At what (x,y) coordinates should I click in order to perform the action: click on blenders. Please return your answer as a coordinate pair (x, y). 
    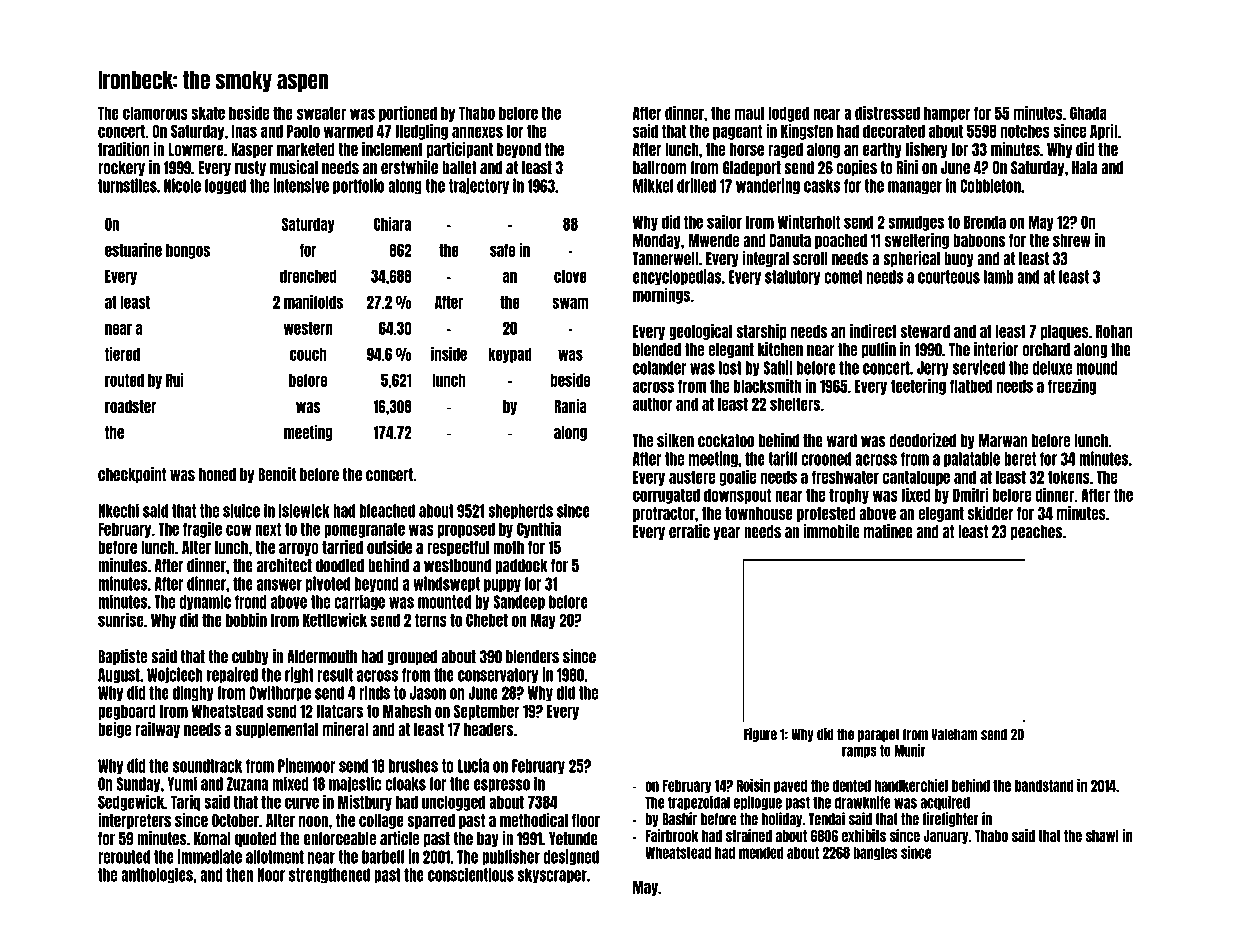
    Looking at the image, I should click on (532, 657).
